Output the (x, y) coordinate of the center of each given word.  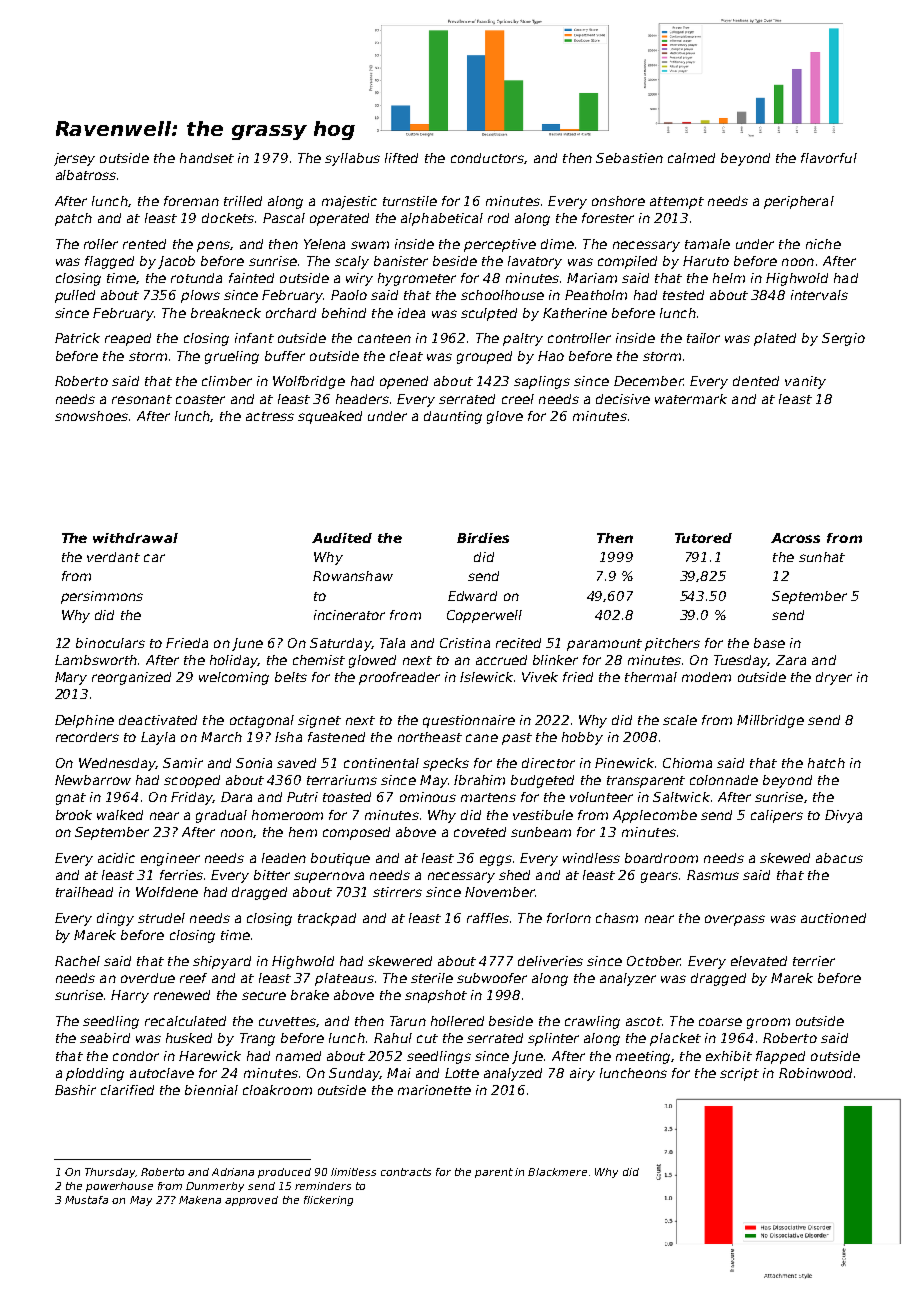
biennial (211, 1090)
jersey (74, 159)
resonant (142, 399)
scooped (192, 781)
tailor (703, 338)
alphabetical (442, 219)
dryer (834, 678)
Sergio (843, 339)
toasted (347, 797)
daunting (453, 417)
